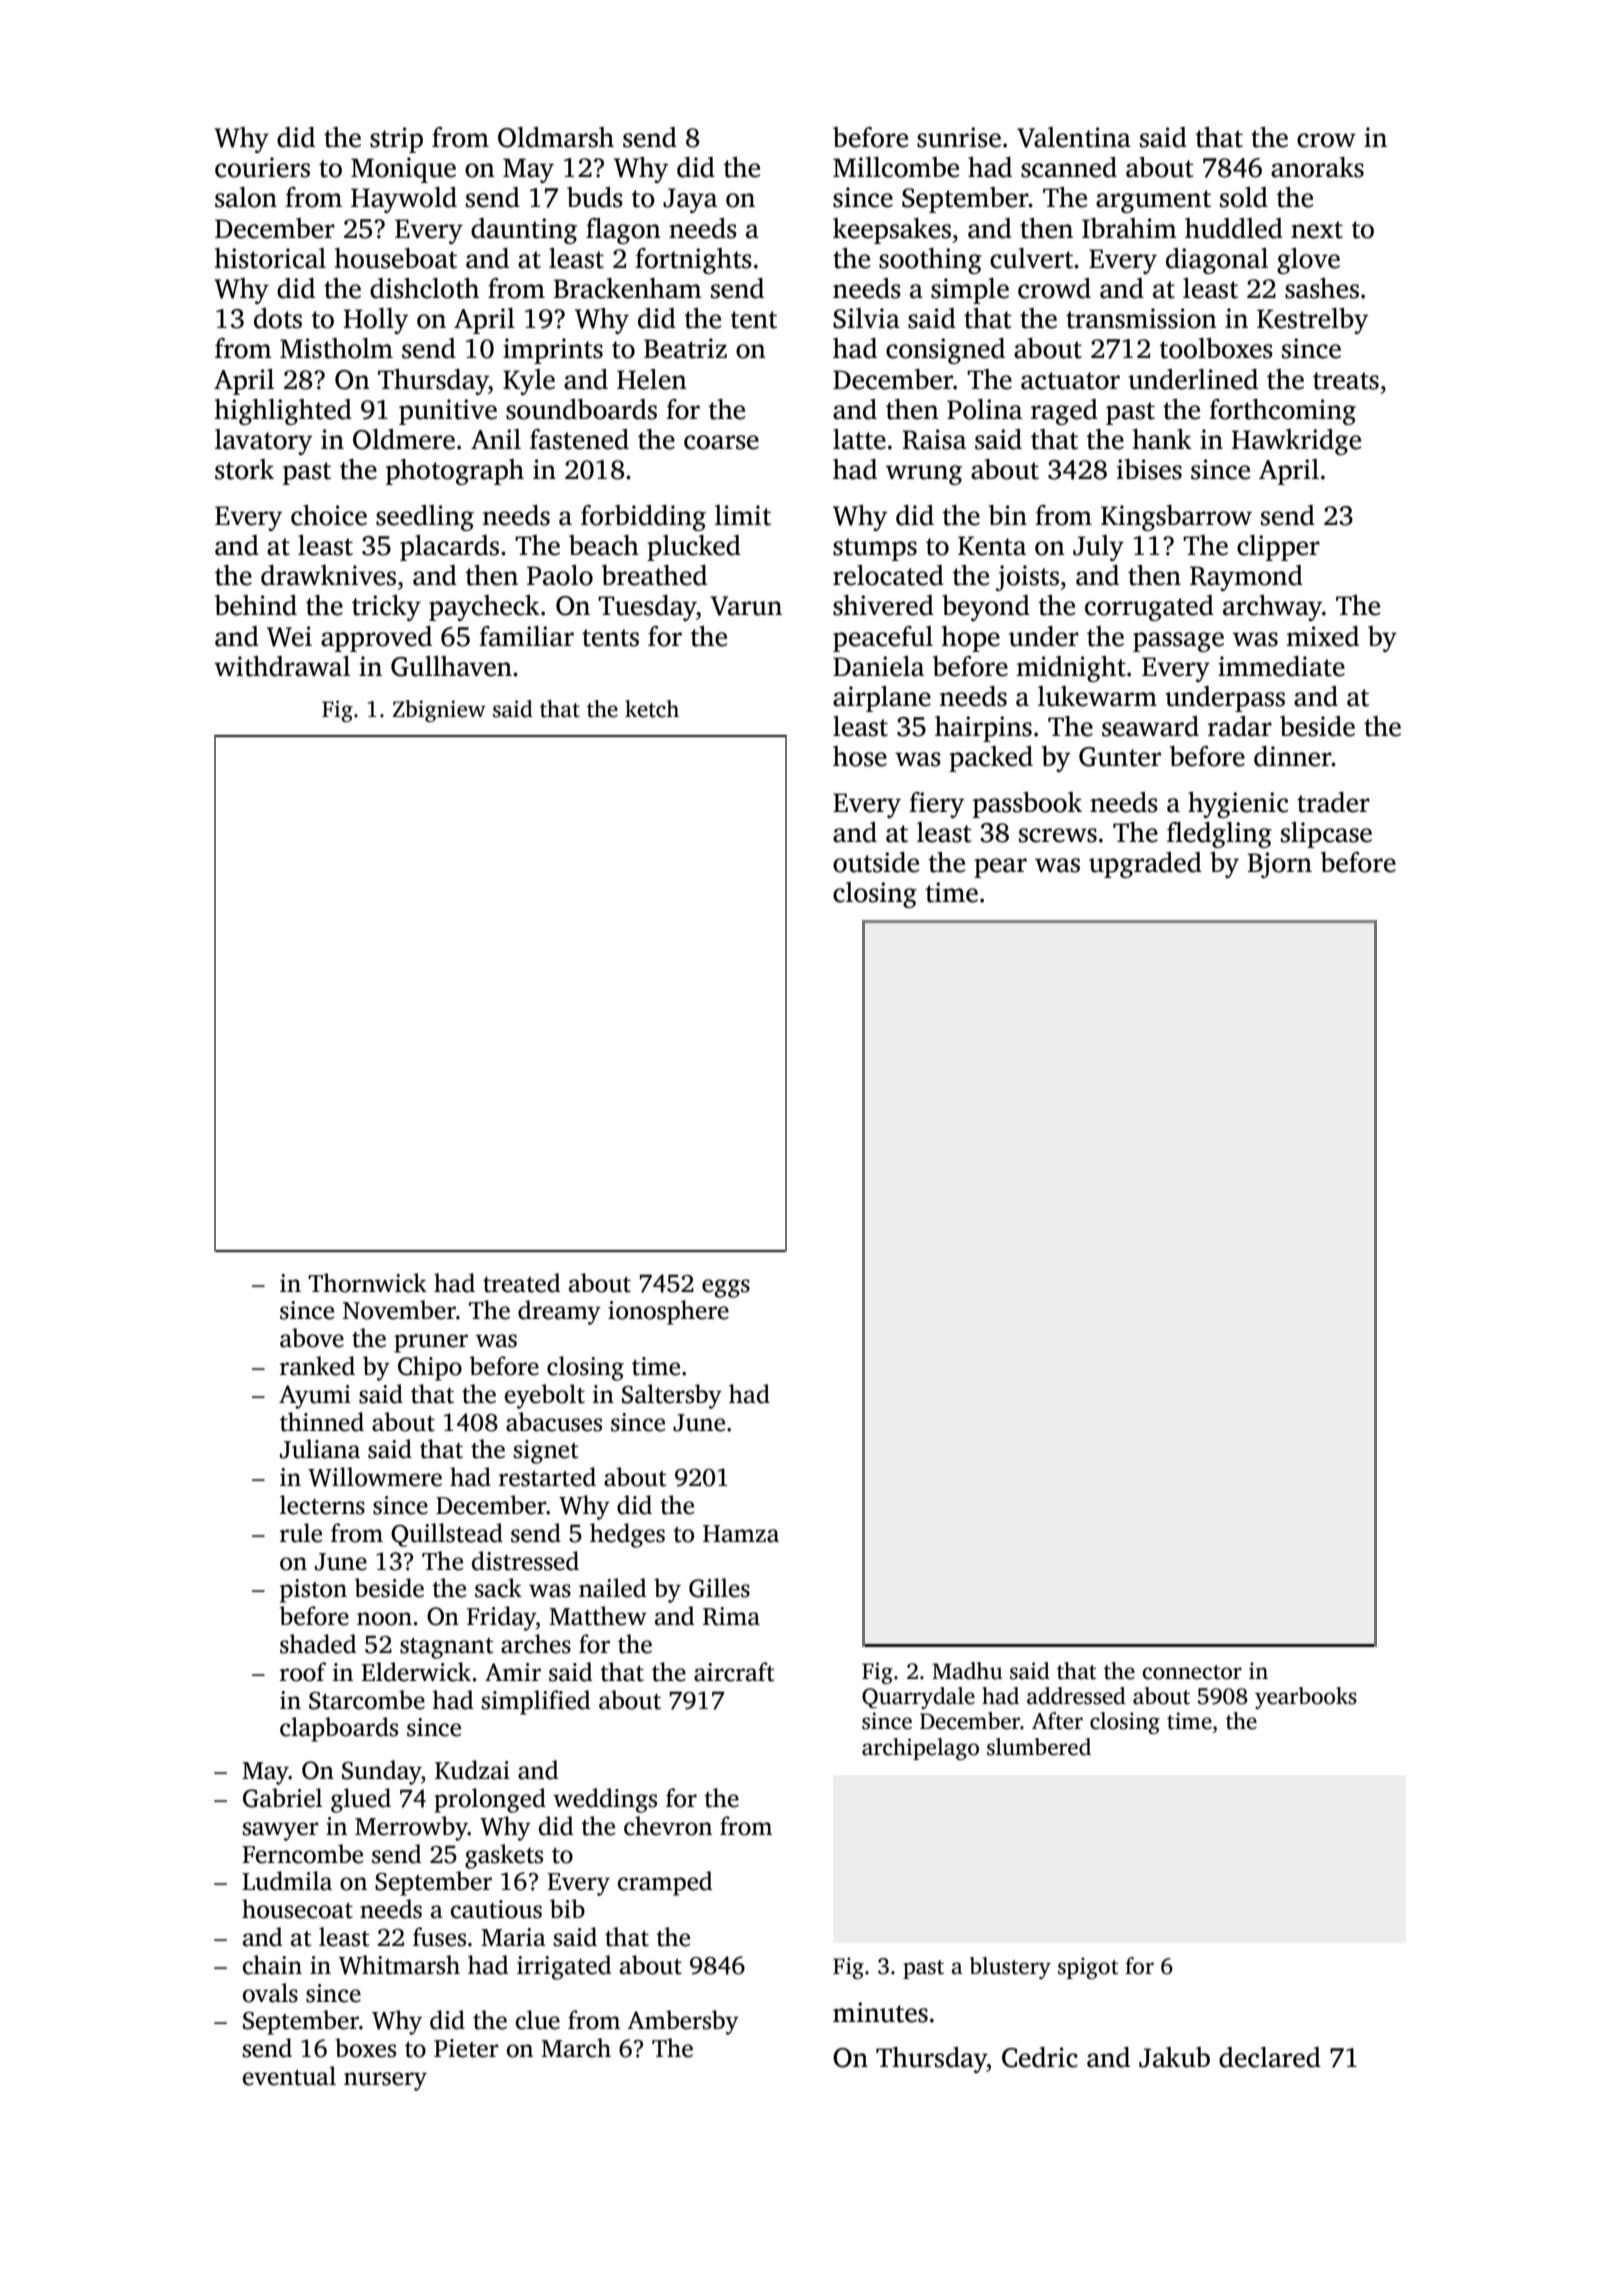 The image size is (1620, 2292). What do you see at coordinates (576, 2048) in the screenshot?
I see `March` at bounding box center [576, 2048].
